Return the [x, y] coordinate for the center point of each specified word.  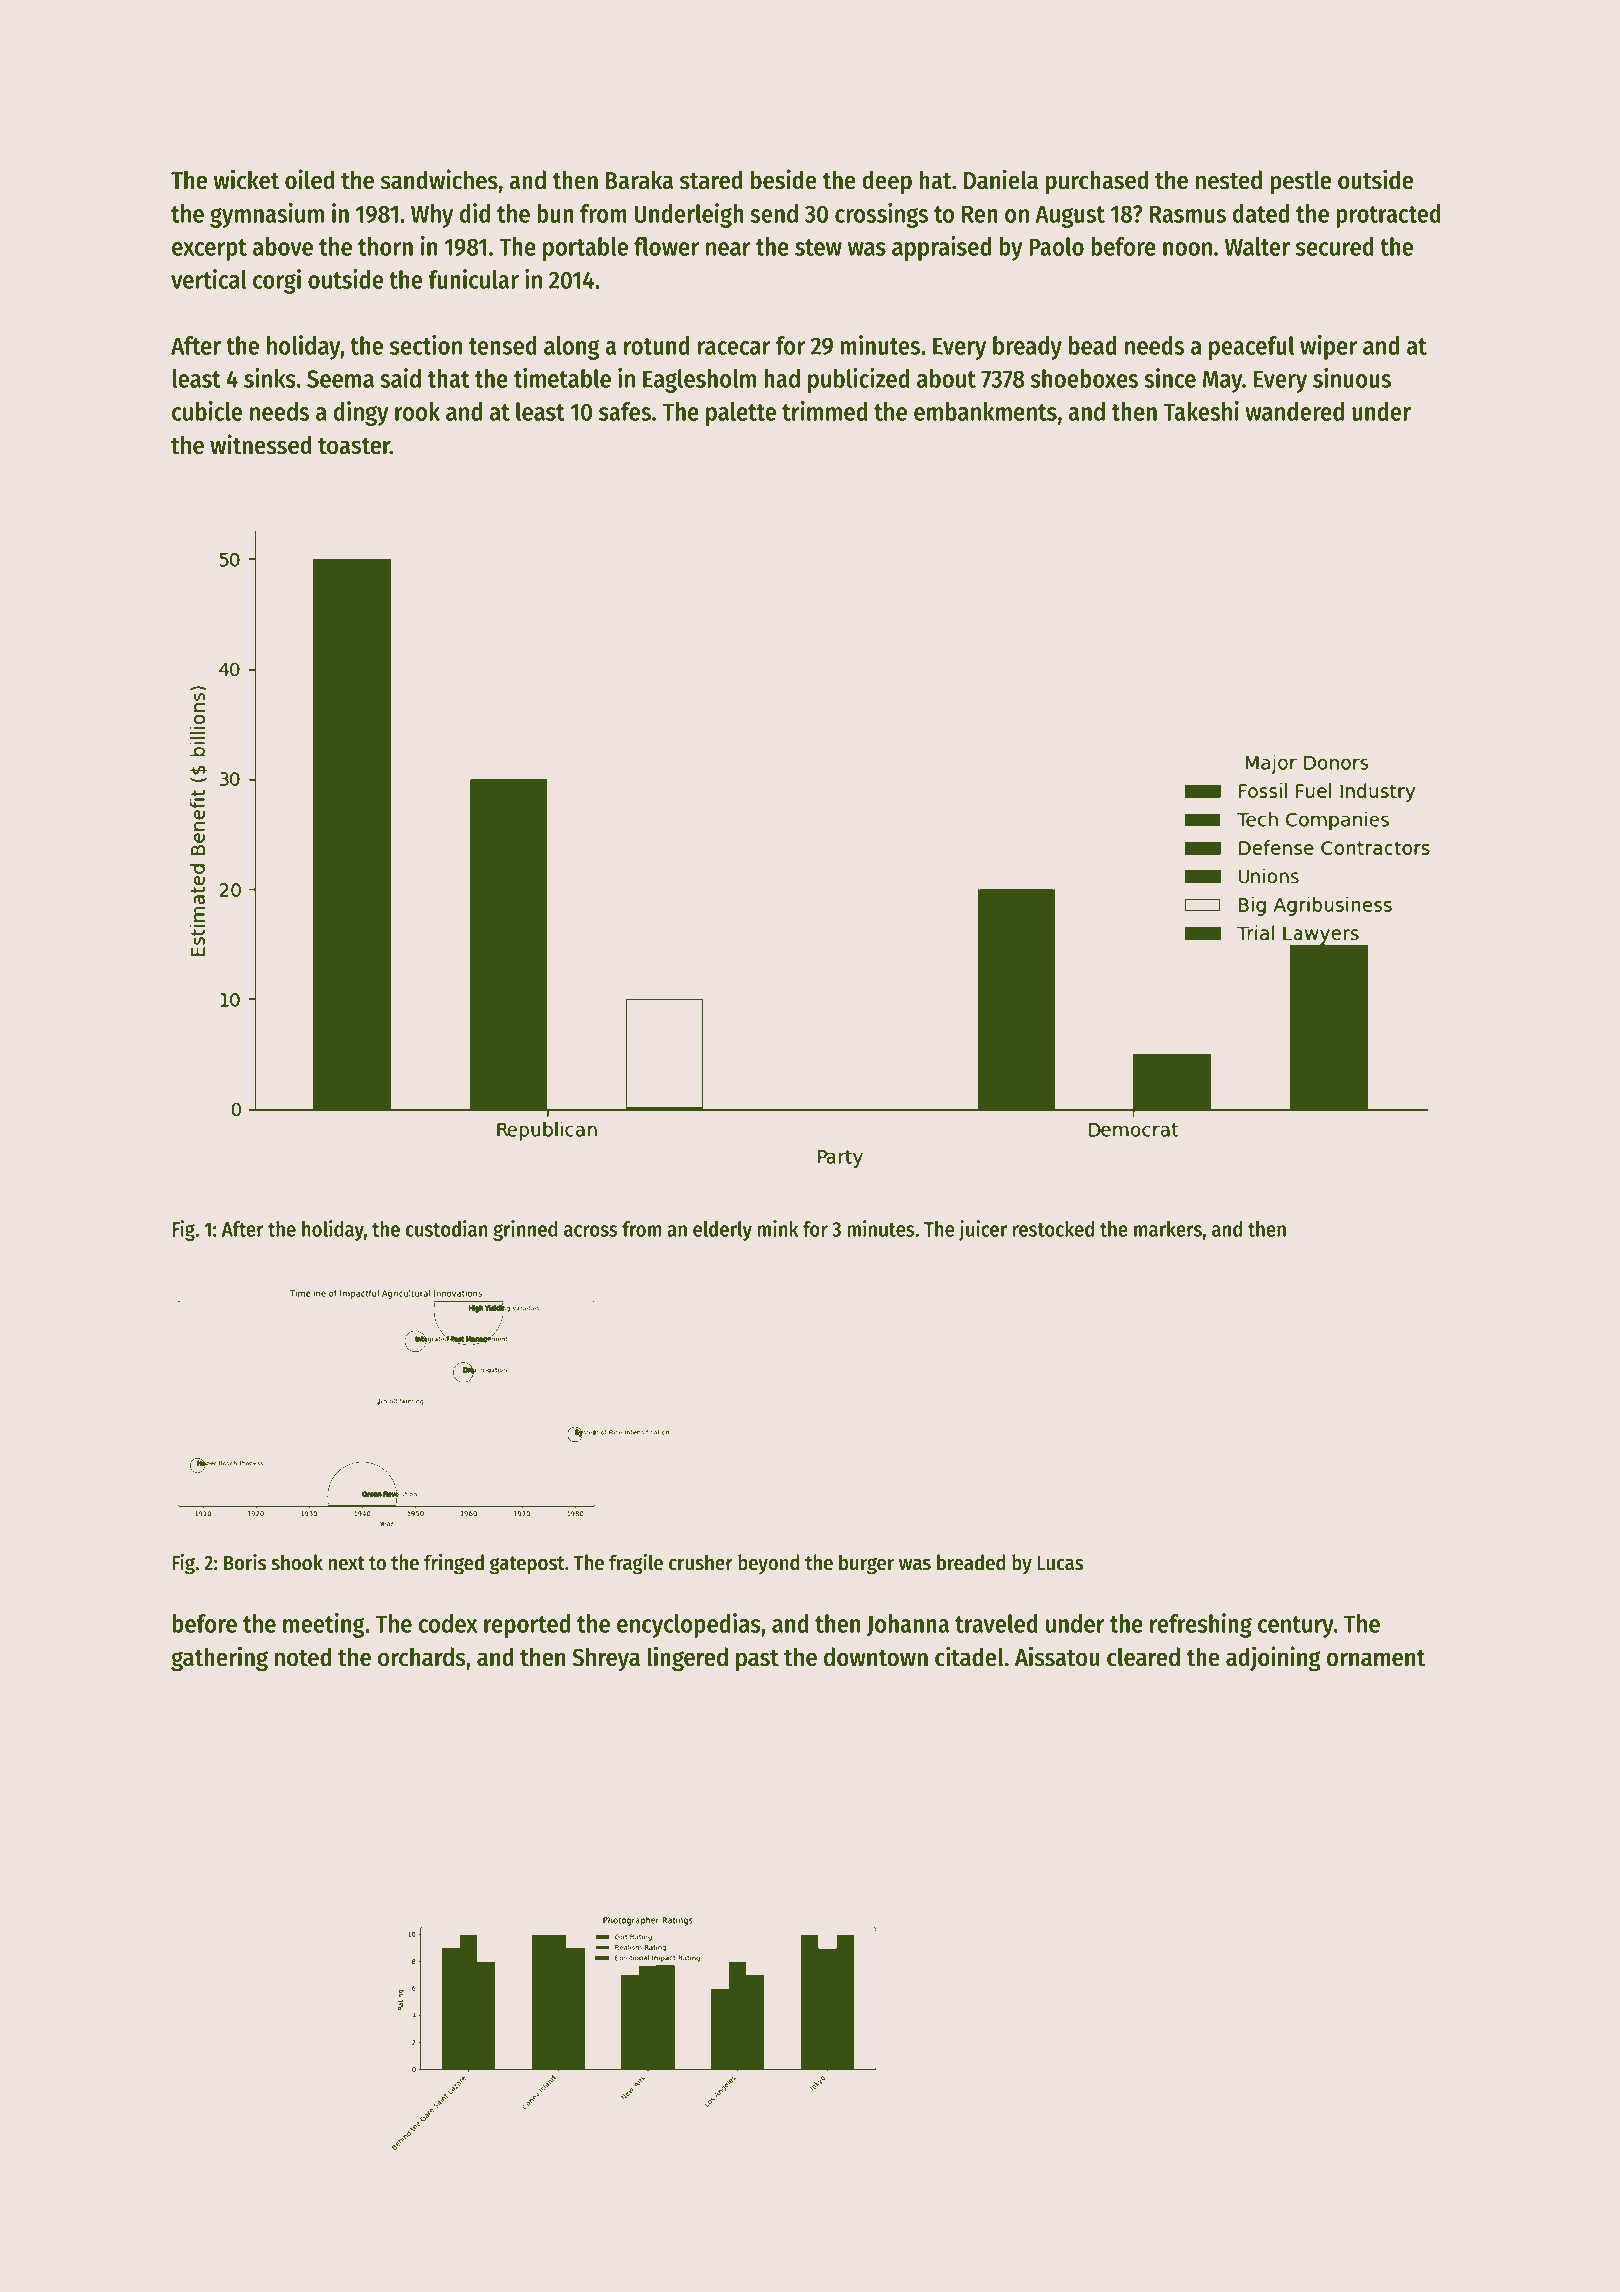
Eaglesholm [699, 381]
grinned [525, 1230]
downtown [876, 1657]
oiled [310, 179]
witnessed [261, 444]
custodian [446, 1228]
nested [1229, 180]
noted [303, 1657]
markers [1168, 1229]
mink [778, 1228]
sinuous [1352, 378]
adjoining [1273, 1659]
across [591, 1231]
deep [887, 182]
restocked [1053, 1229]
